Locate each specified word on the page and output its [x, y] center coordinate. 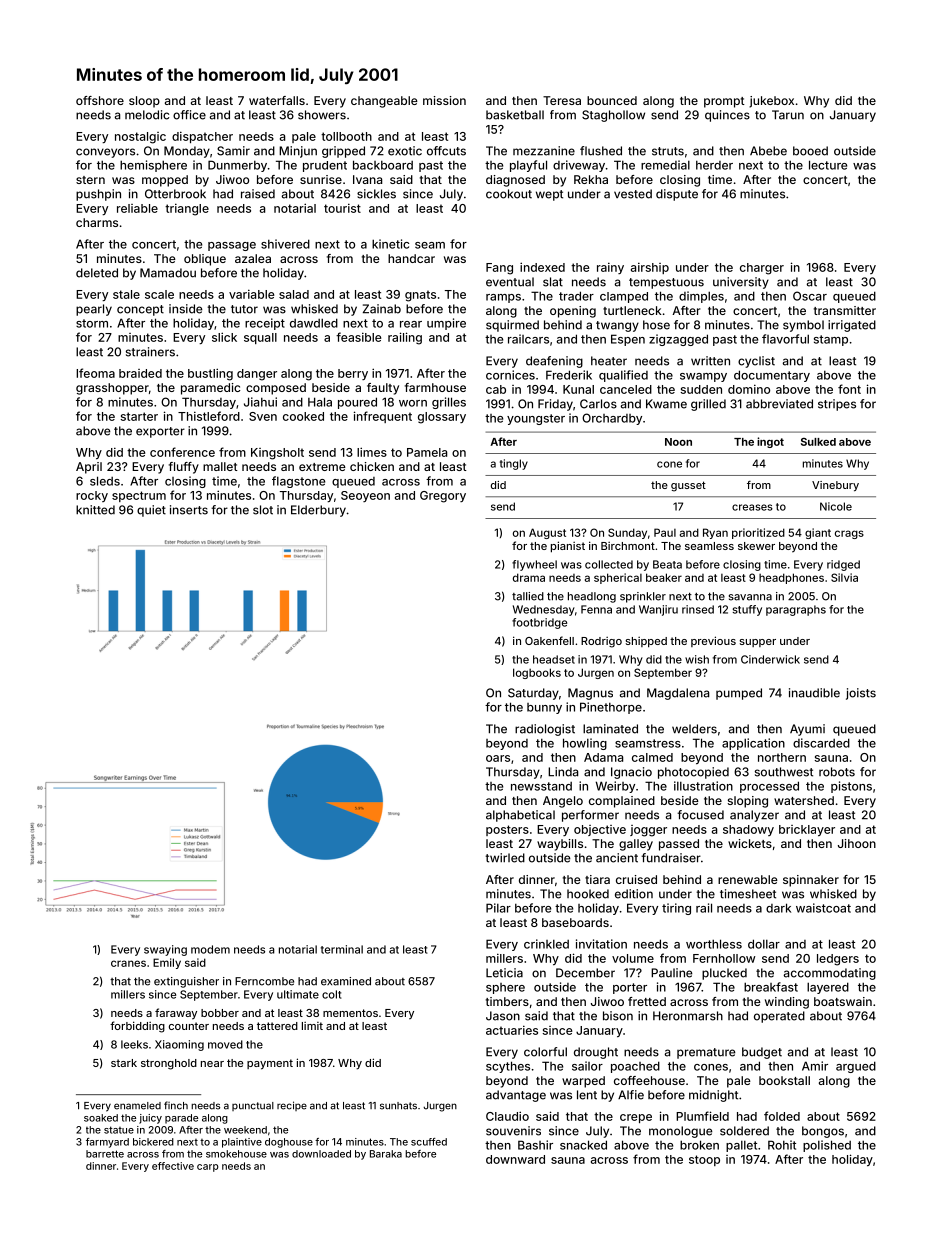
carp [207, 1168]
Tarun [788, 115]
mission [444, 100]
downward [515, 1159]
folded [782, 1116]
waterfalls [277, 100]
